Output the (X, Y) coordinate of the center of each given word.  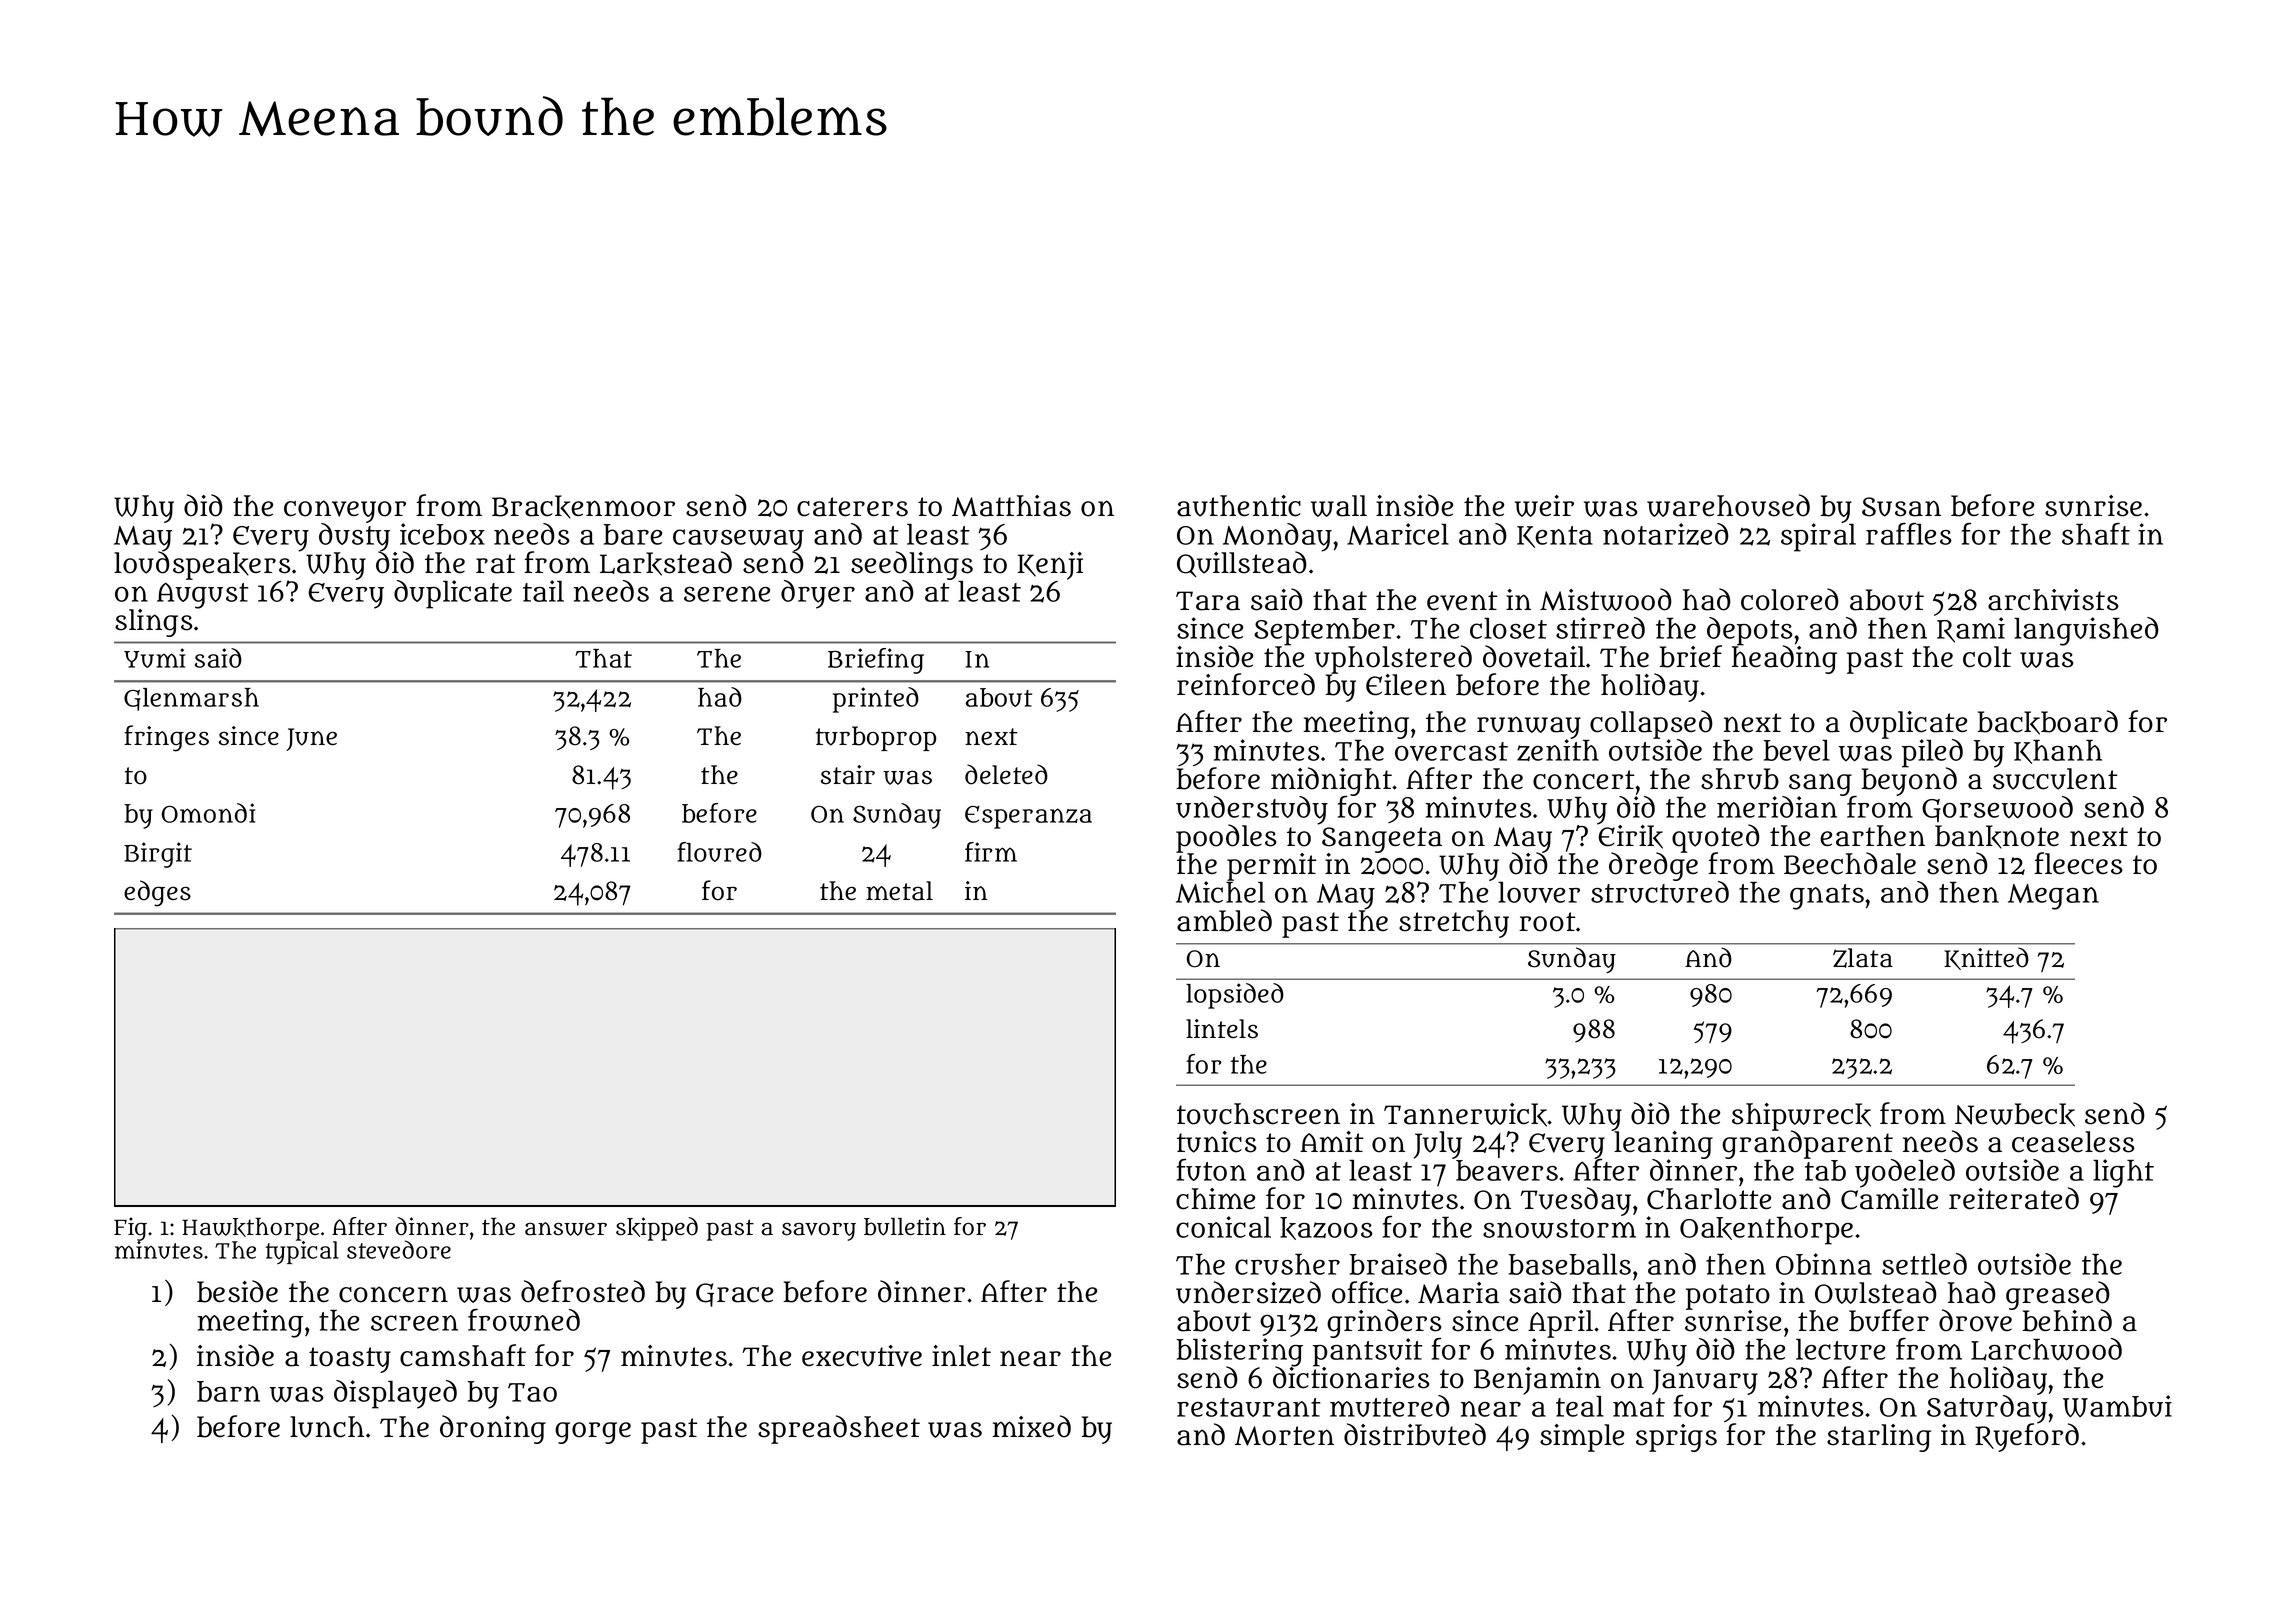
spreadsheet (839, 1429)
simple (1582, 1438)
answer (566, 1229)
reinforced (1246, 684)
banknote (1997, 837)
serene (727, 594)
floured (719, 852)
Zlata (1863, 958)
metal (899, 891)
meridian (1777, 807)
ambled (1224, 920)
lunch (327, 1427)
